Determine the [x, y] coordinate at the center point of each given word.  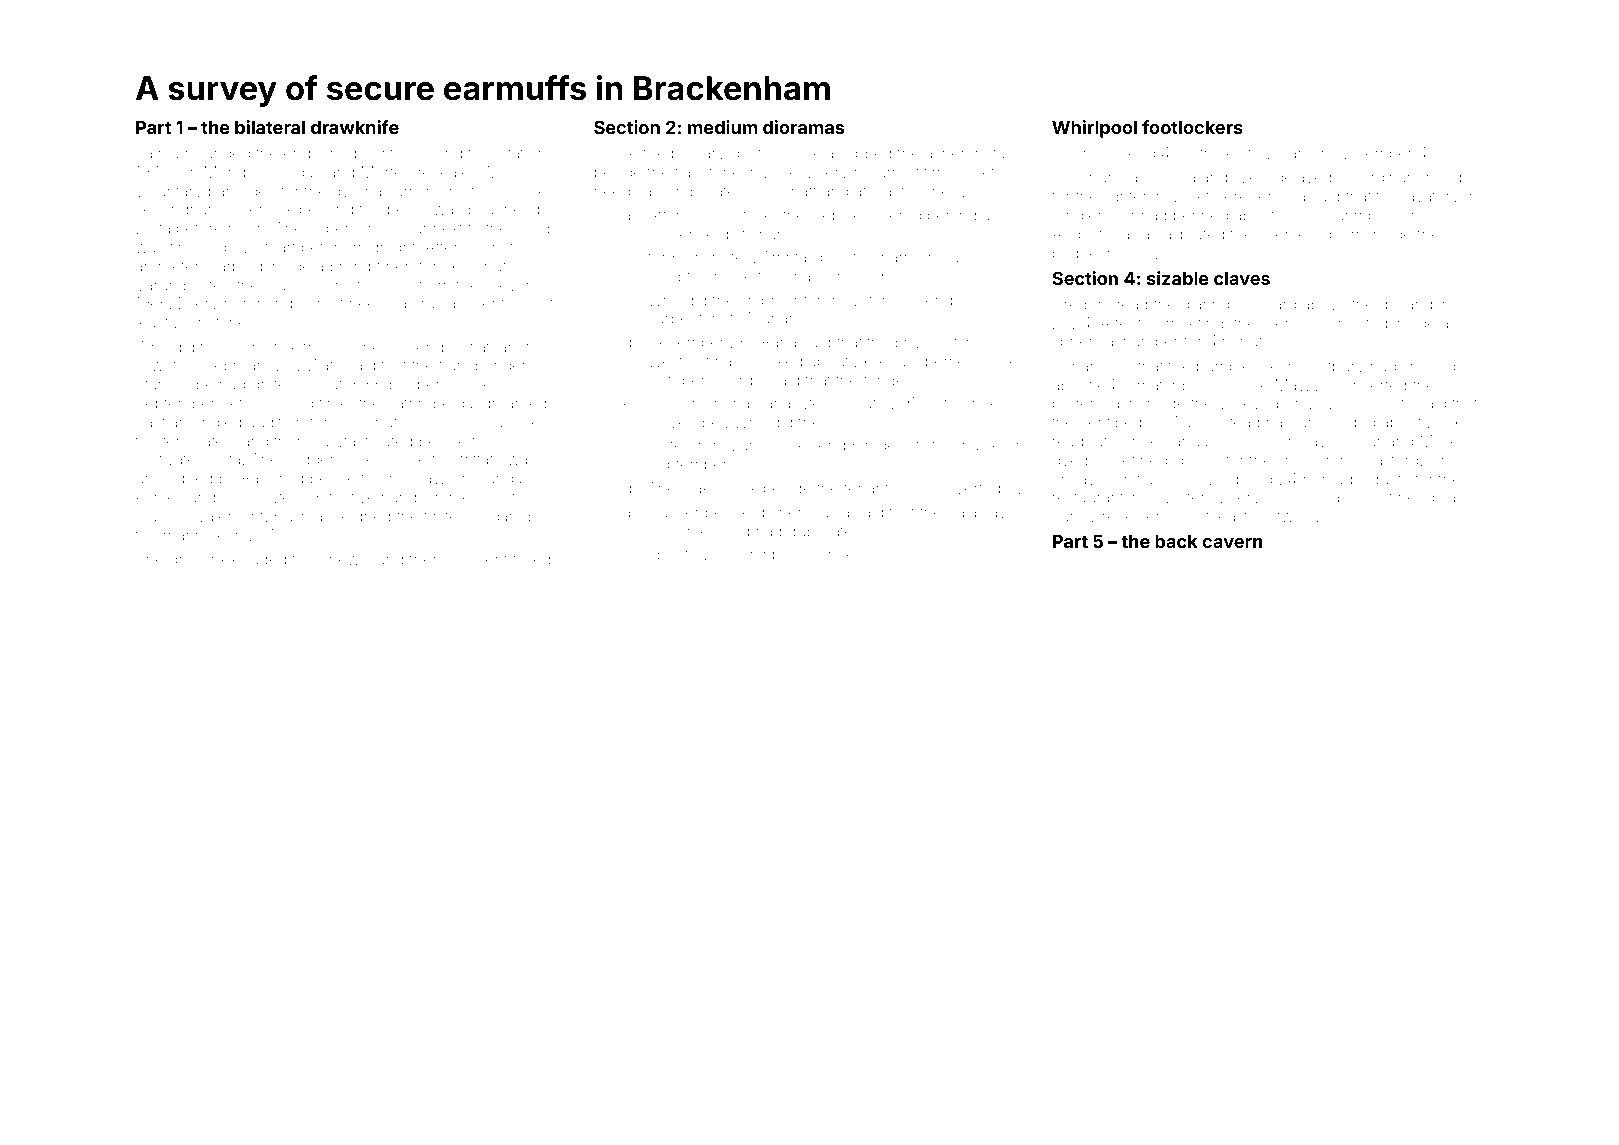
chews [343, 560]
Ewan [1286, 153]
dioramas [803, 127]
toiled [531, 559]
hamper [1151, 342]
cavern [1232, 543]
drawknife [355, 127]
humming [258, 305]
